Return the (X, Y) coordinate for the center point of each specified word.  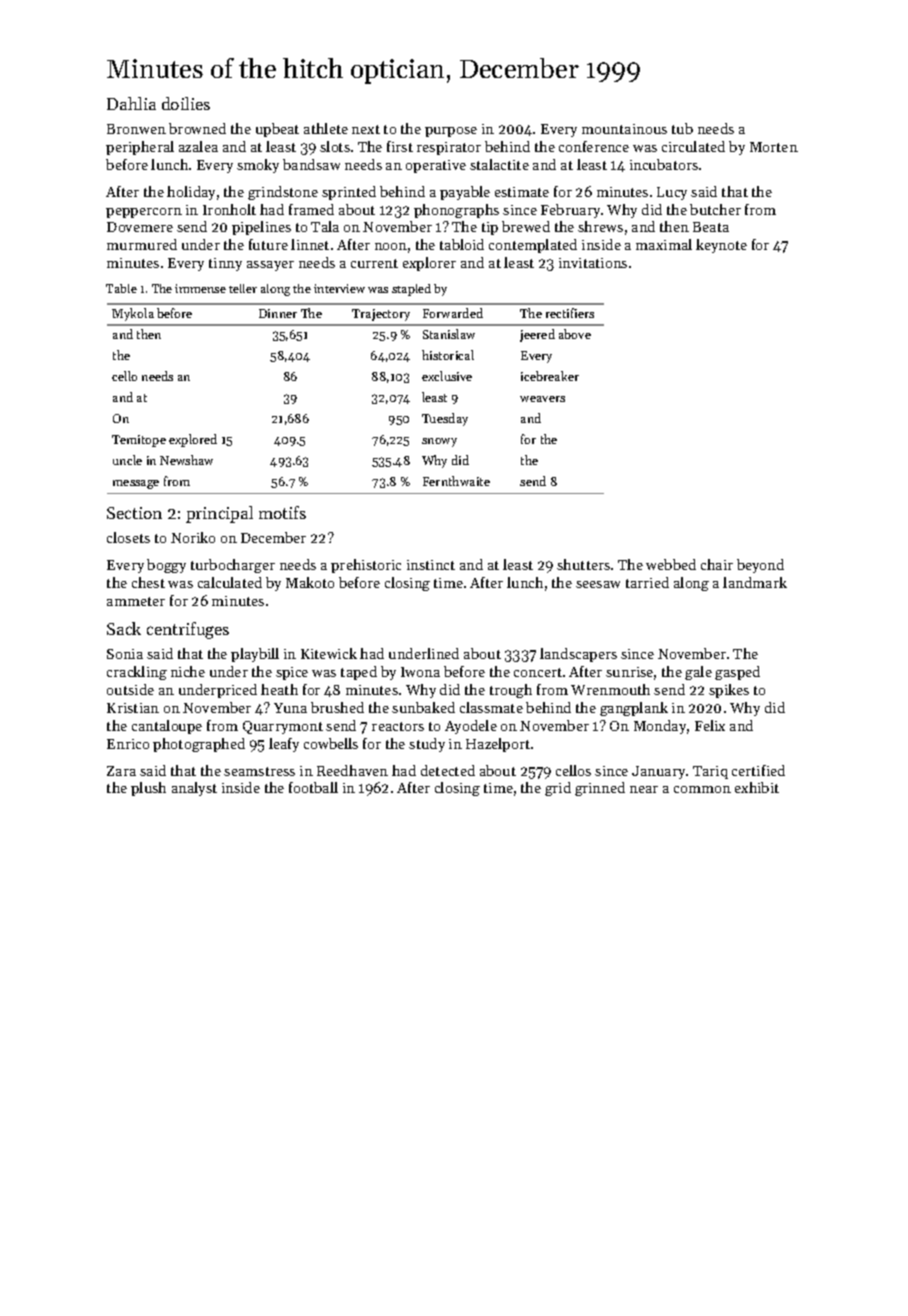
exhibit (757, 787)
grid (558, 789)
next (366, 129)
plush (148, 789)
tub (682, 128)
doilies (186, 103)
